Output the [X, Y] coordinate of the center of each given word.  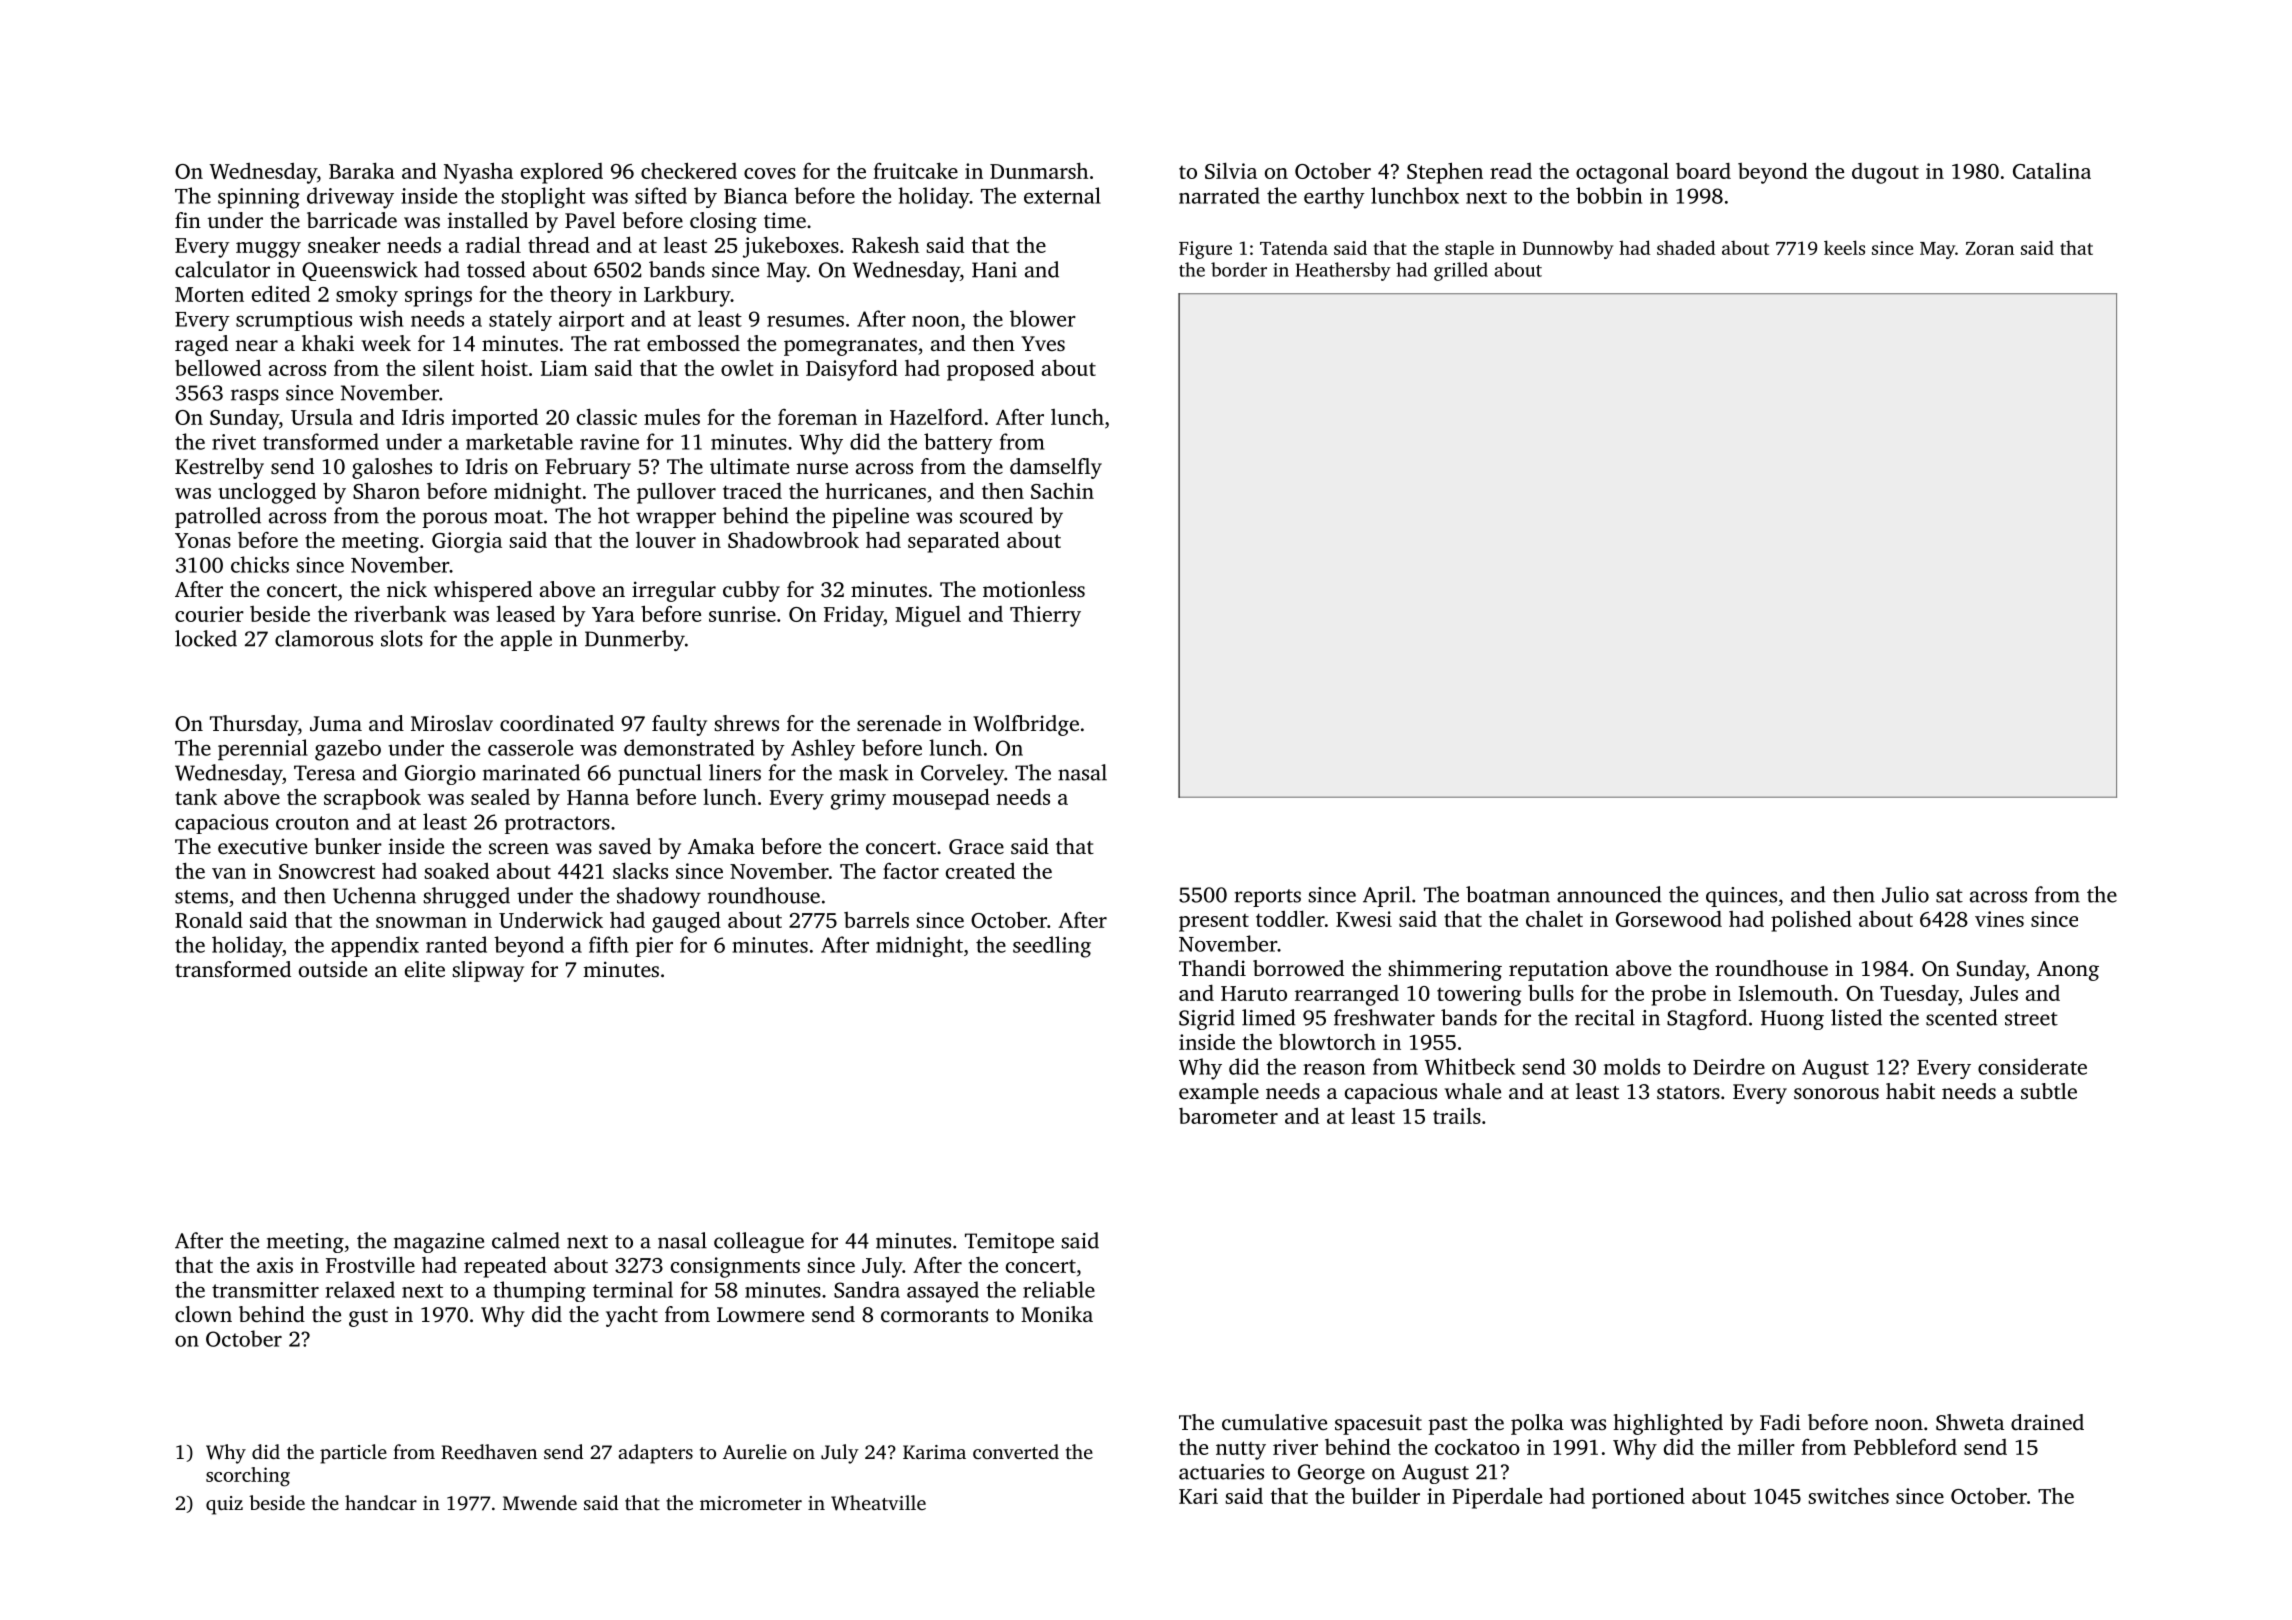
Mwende [540, 1502]
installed [488, 220]
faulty [679, 725]
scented [1962, 1017]
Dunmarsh [1039, 170]
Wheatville [878, 1503]
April [1387, 896]
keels [1844, 247]
